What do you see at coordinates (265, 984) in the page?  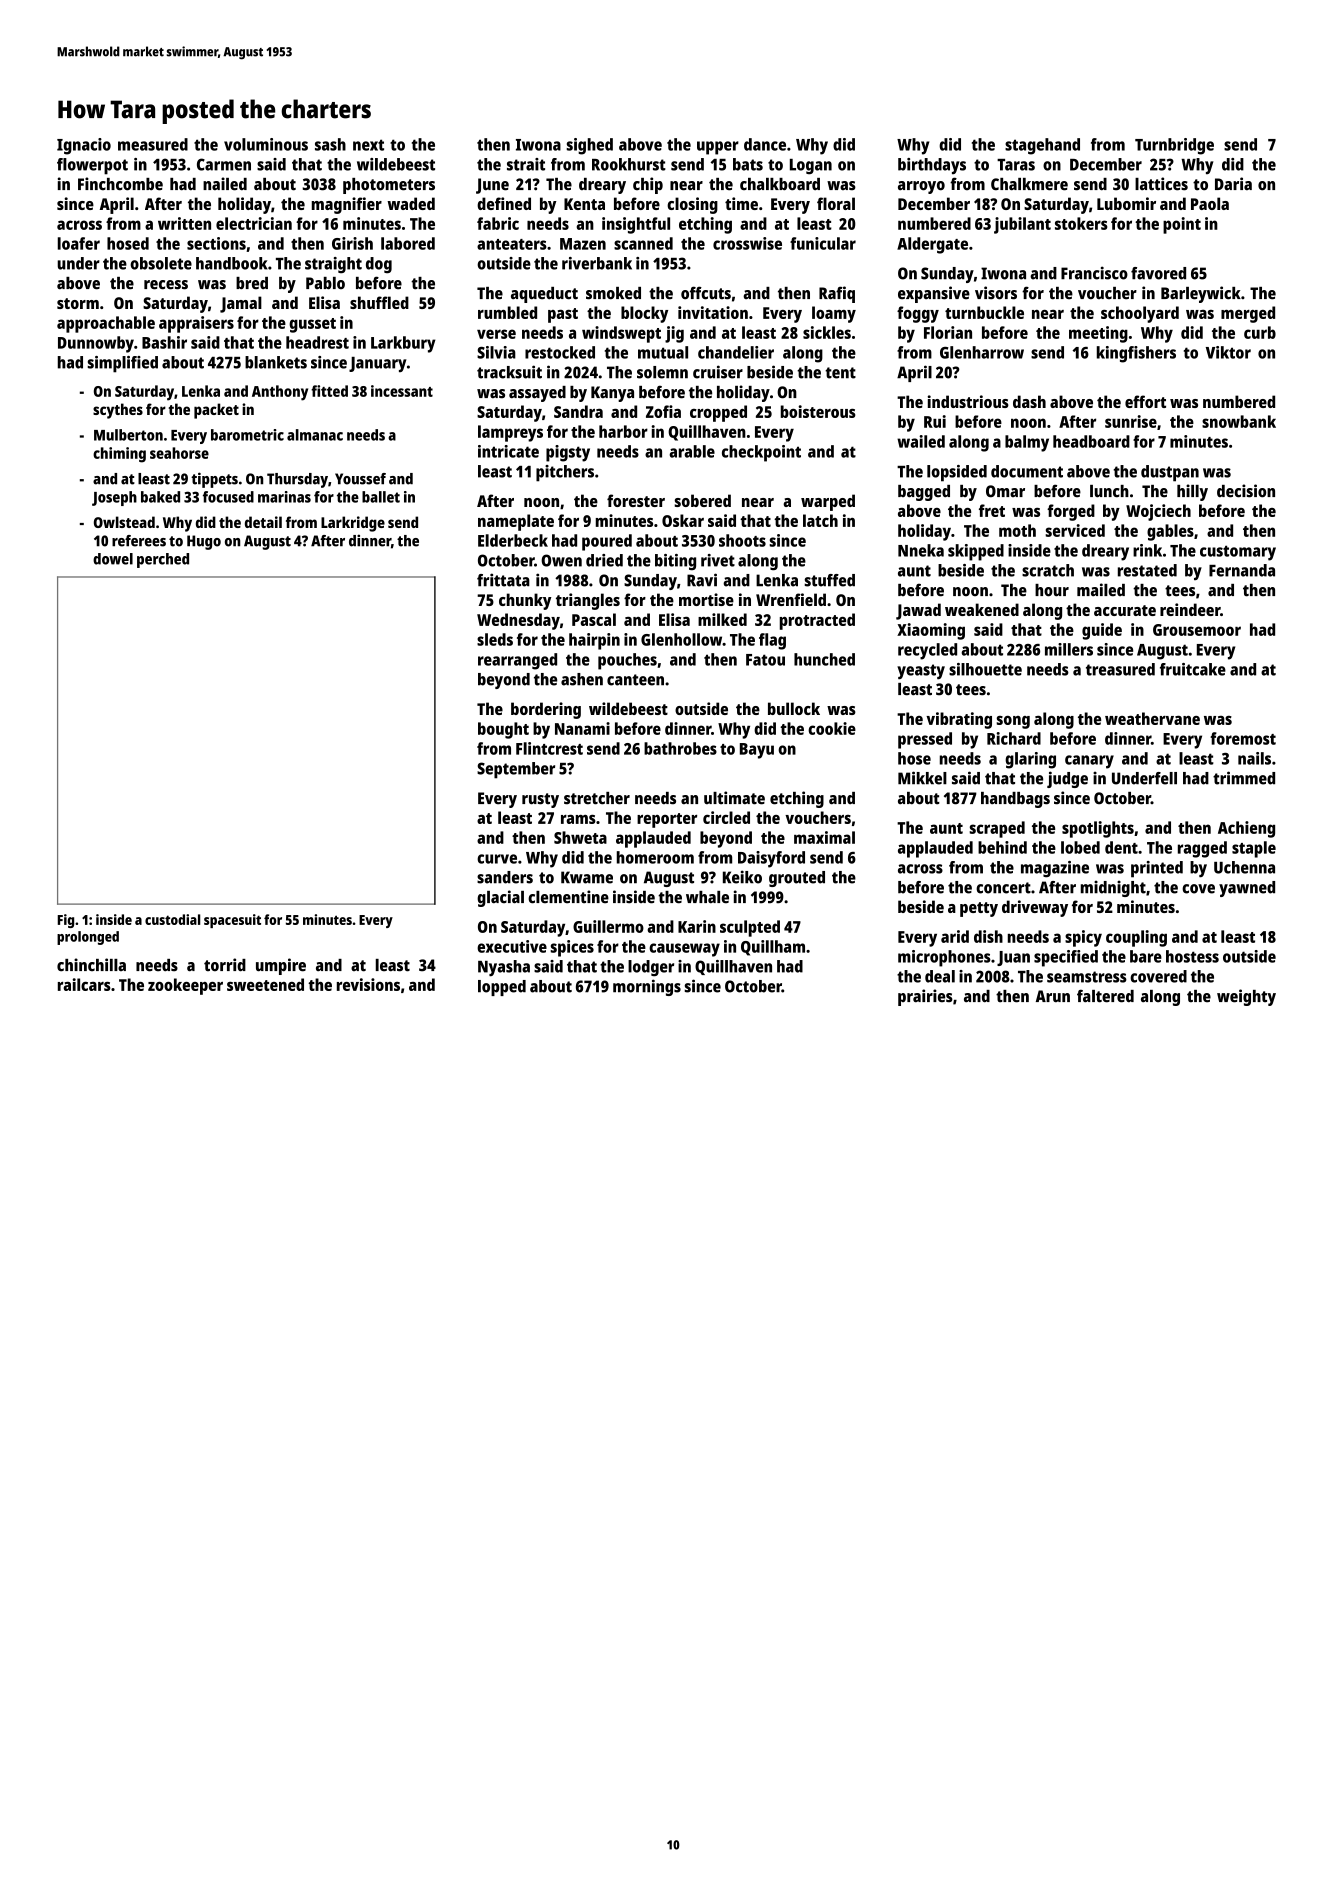 I see `sweetened` at bounding box center [265, 984].
